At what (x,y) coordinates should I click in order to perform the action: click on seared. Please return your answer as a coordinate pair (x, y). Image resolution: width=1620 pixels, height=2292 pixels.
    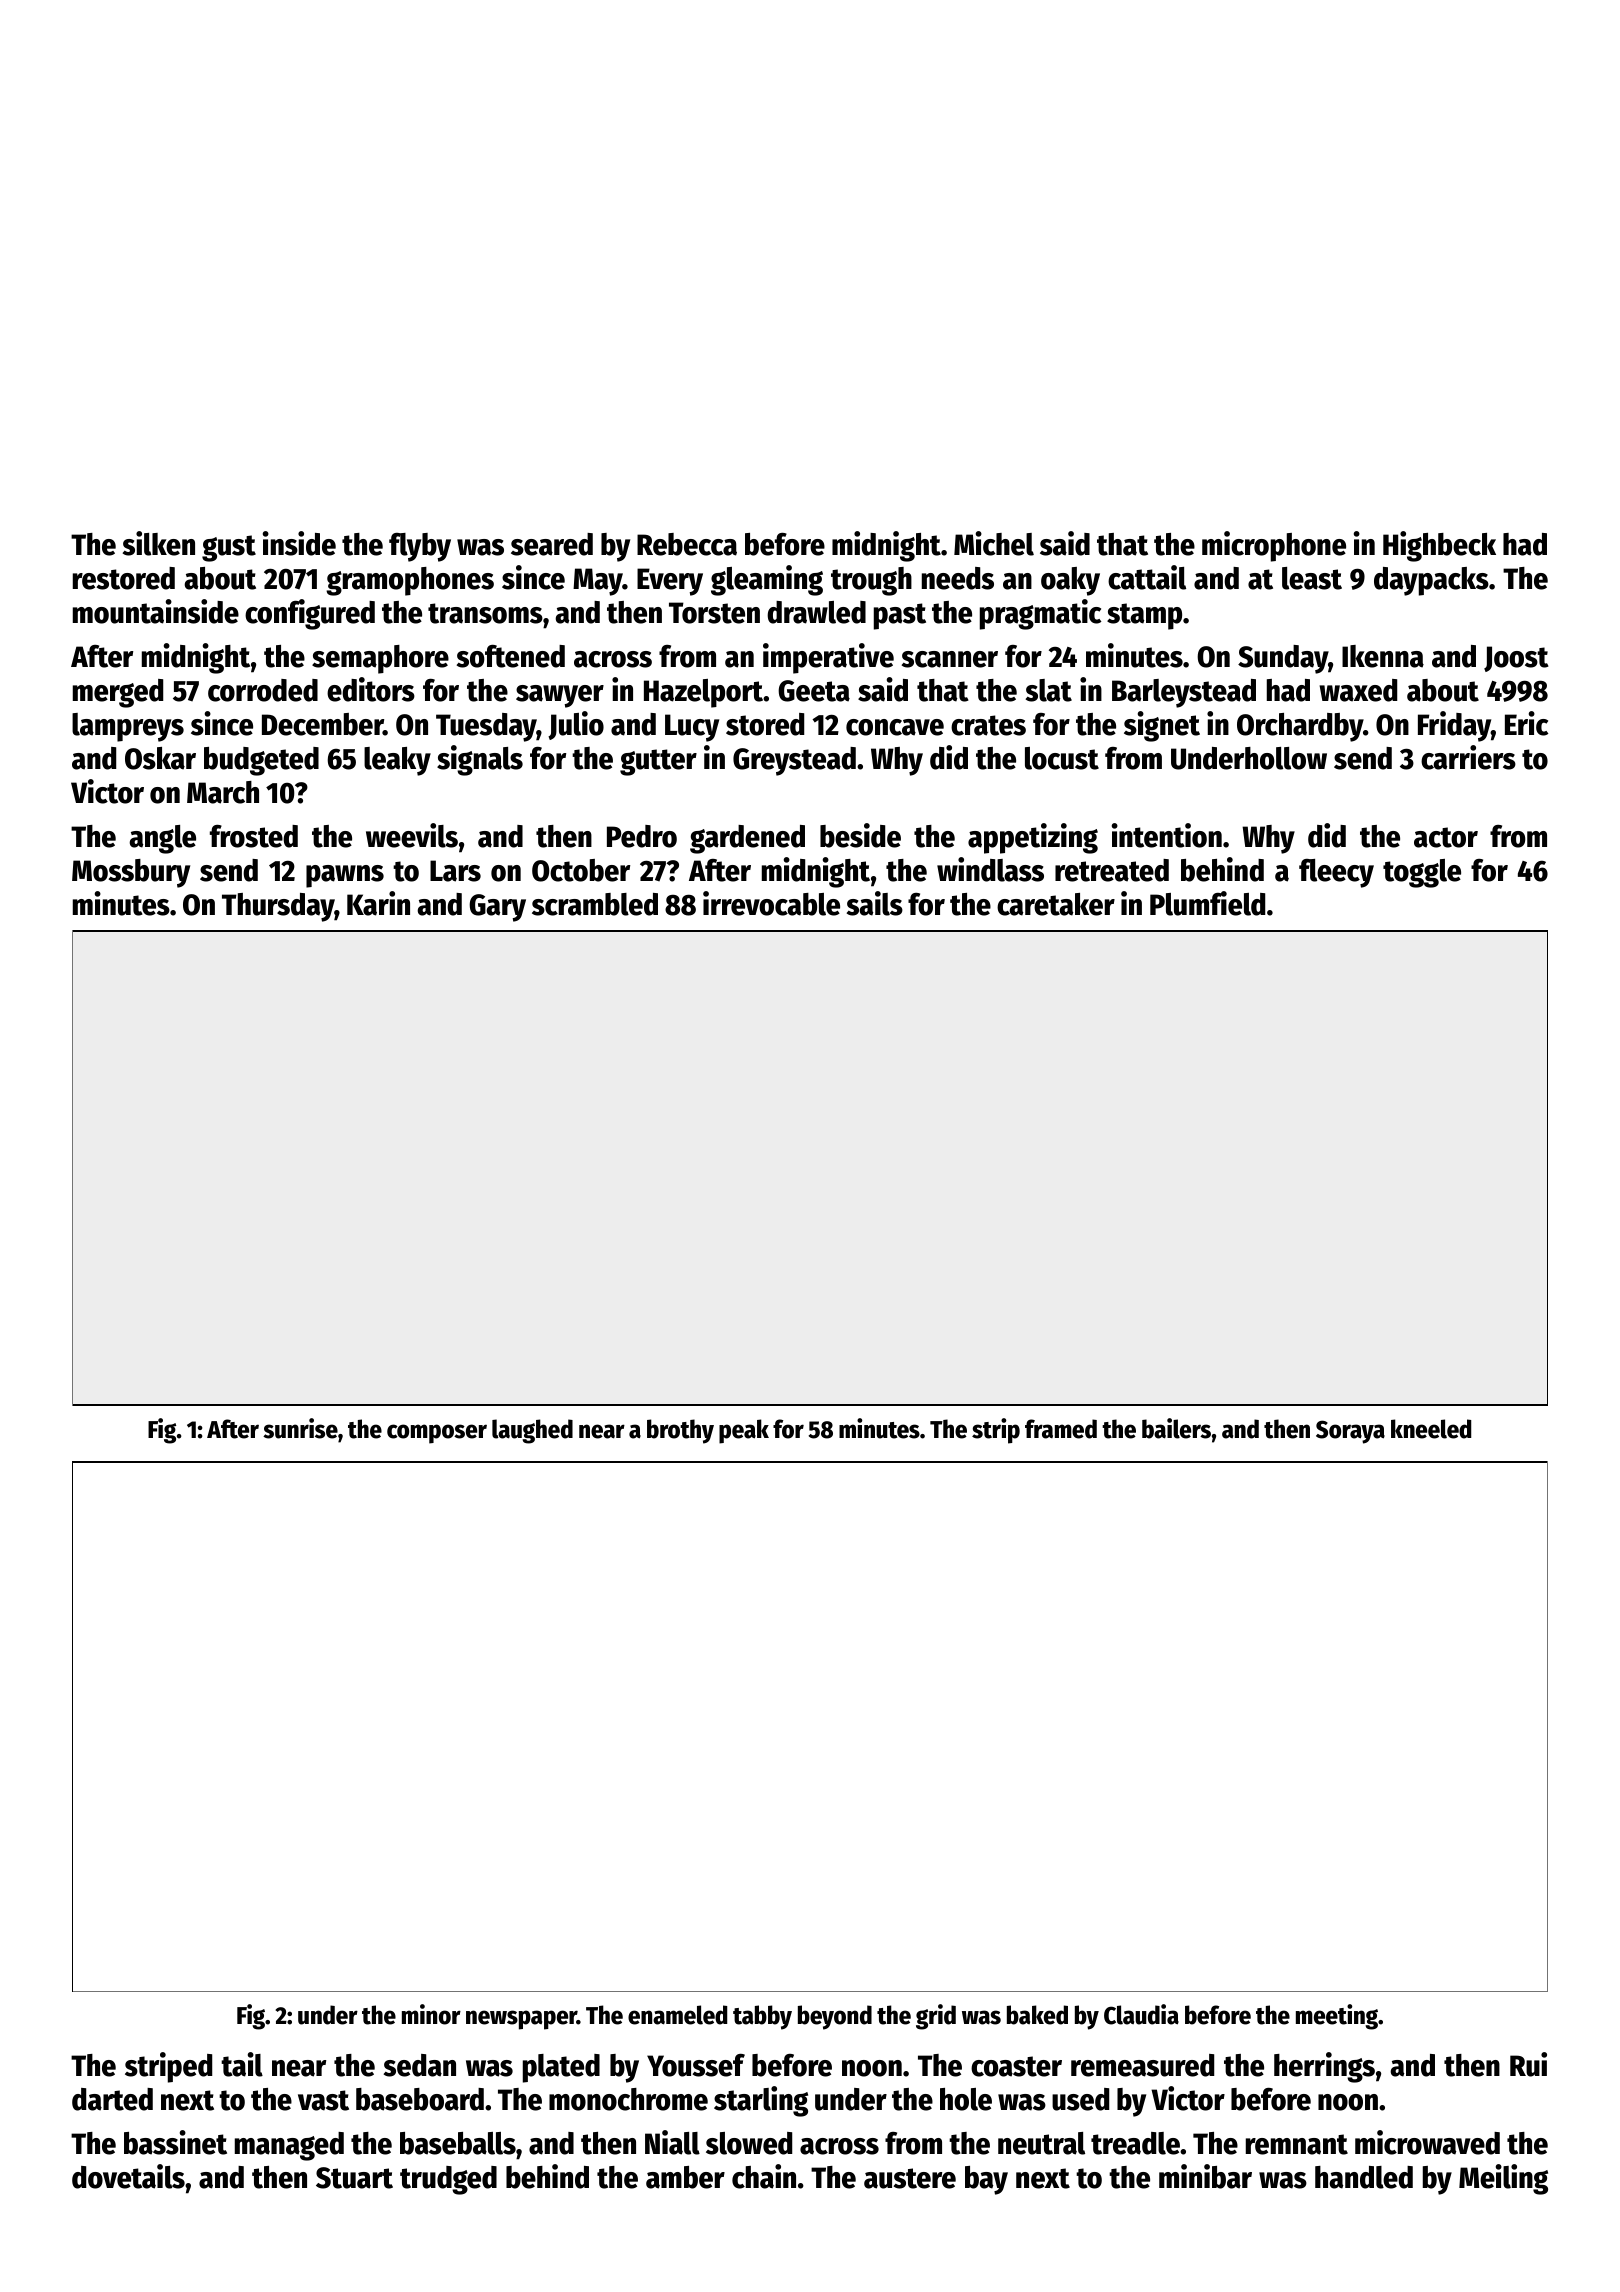
    Looking at the image, I should click on (552, 544).
